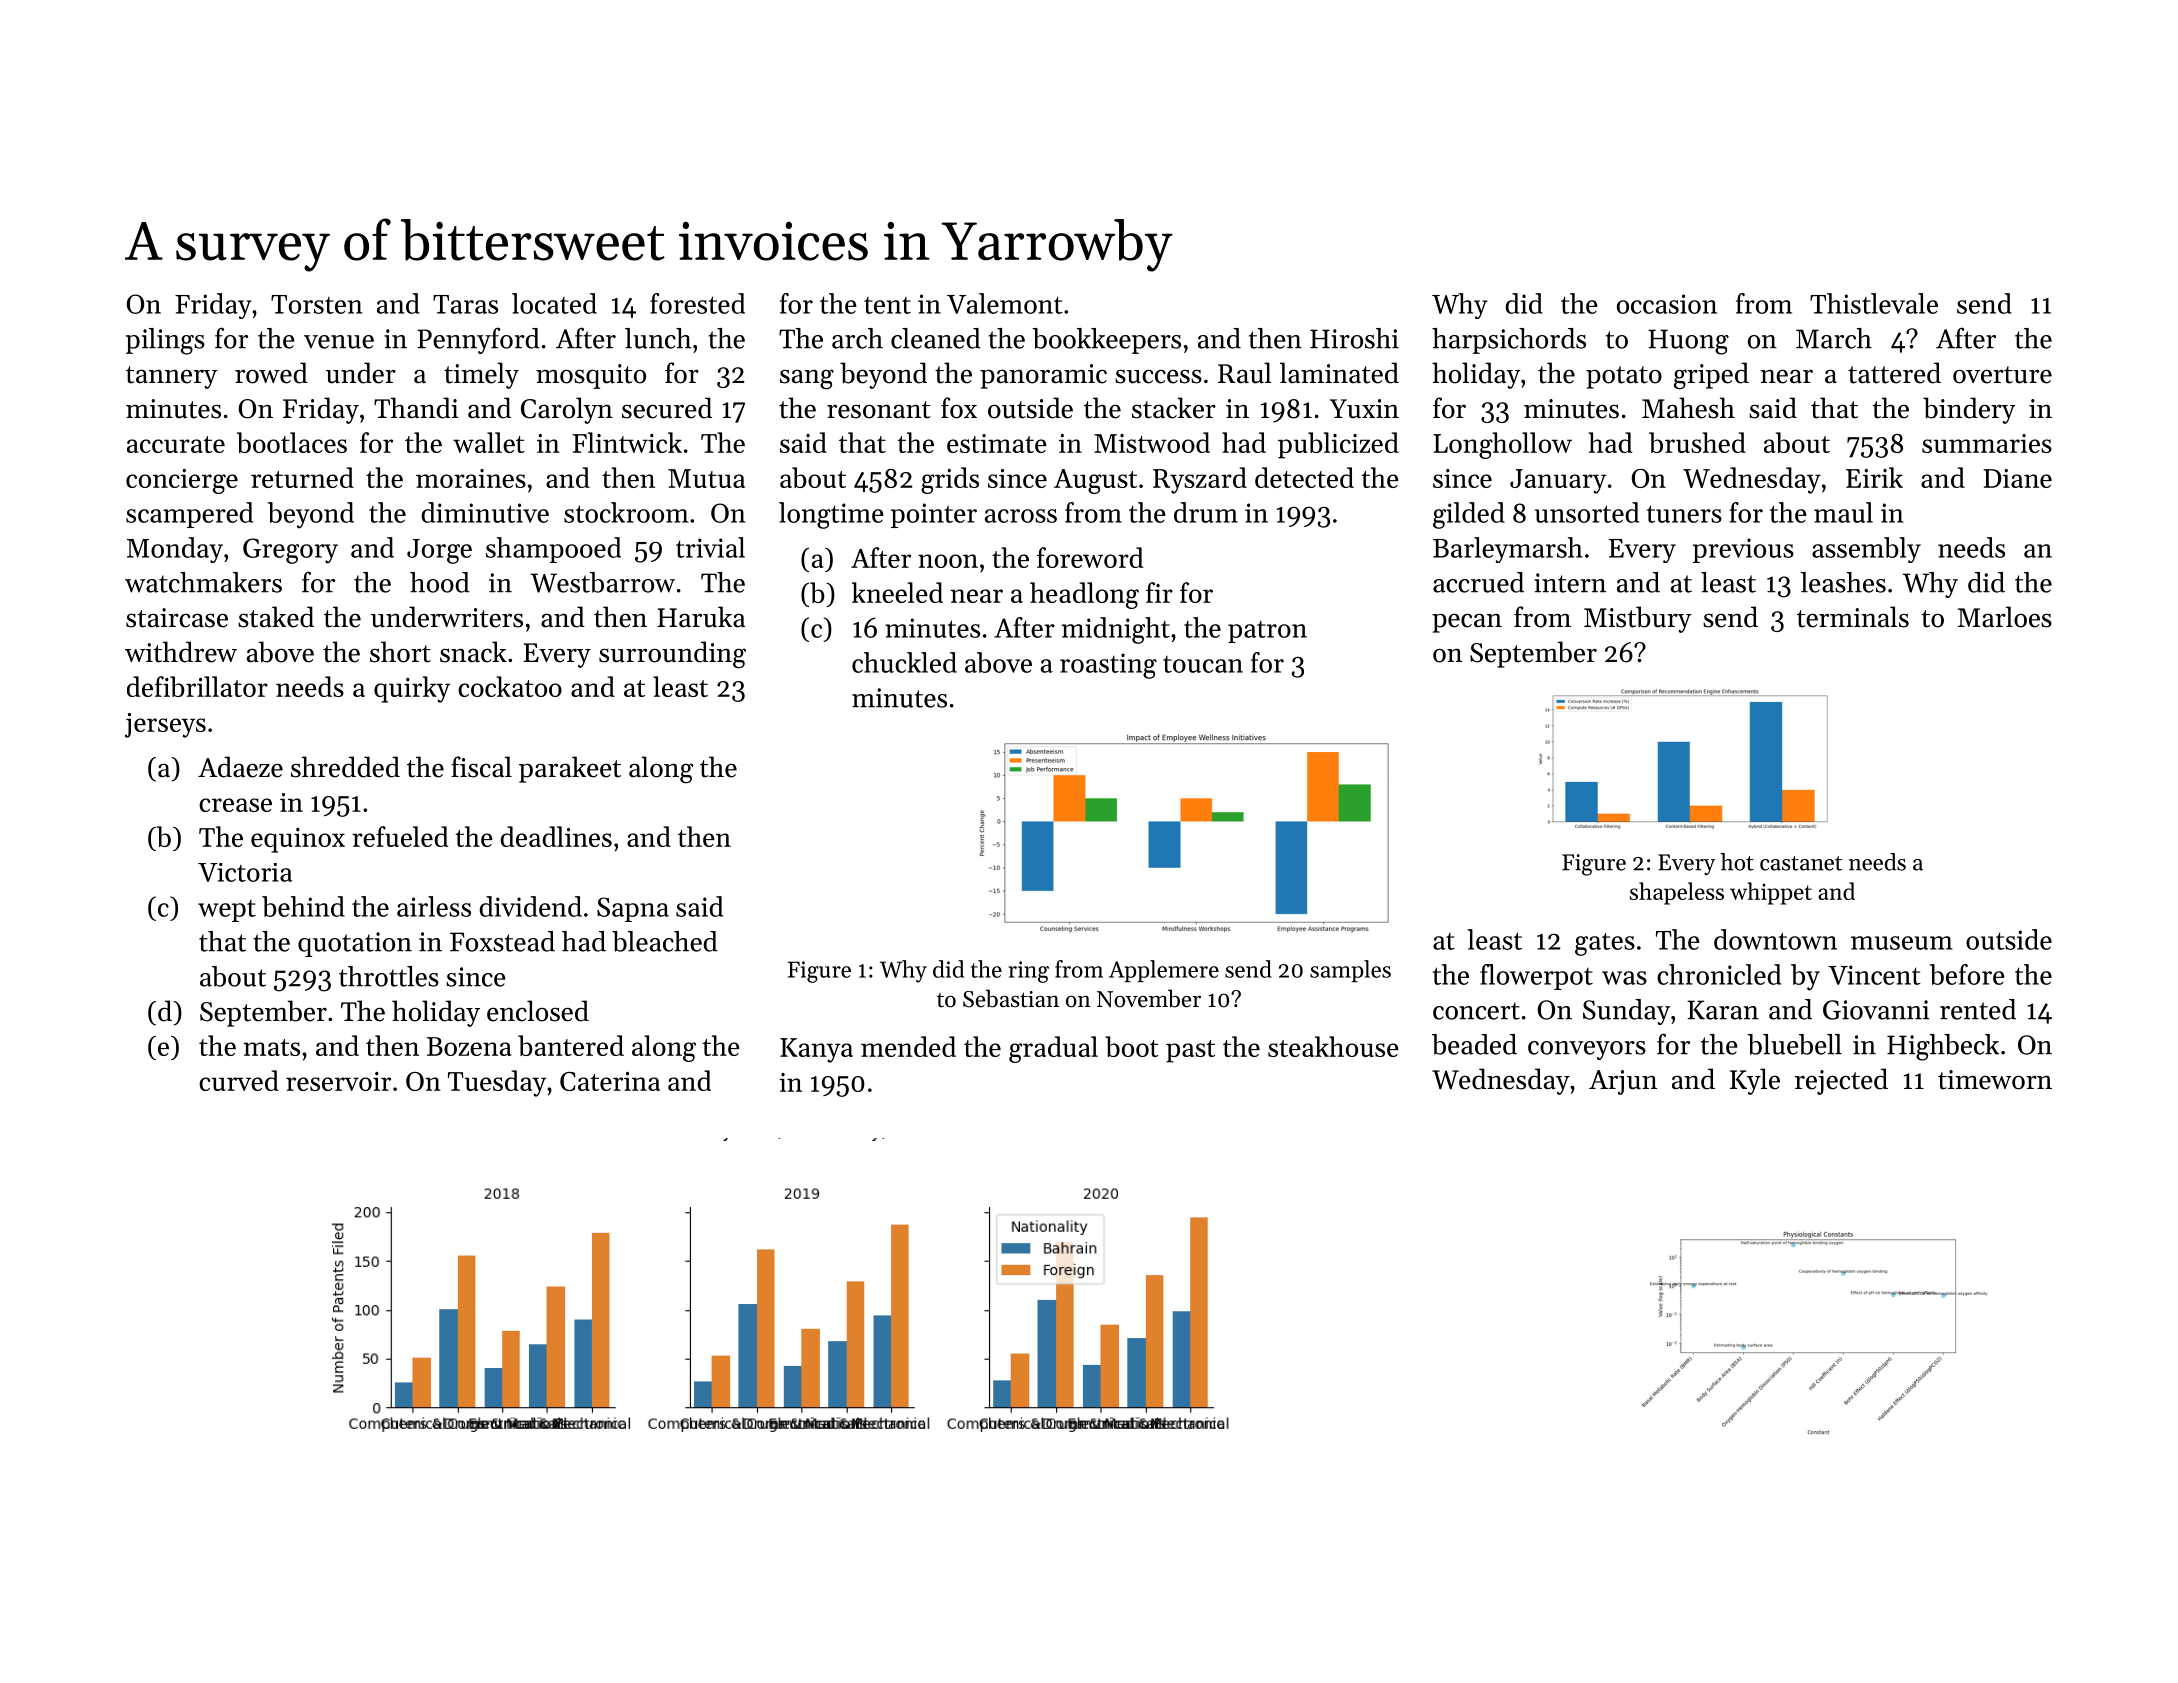 The image size is (2178, 1683). Describe the element at coordinates (658, 338) in the image. I see `lunch` at that location.
